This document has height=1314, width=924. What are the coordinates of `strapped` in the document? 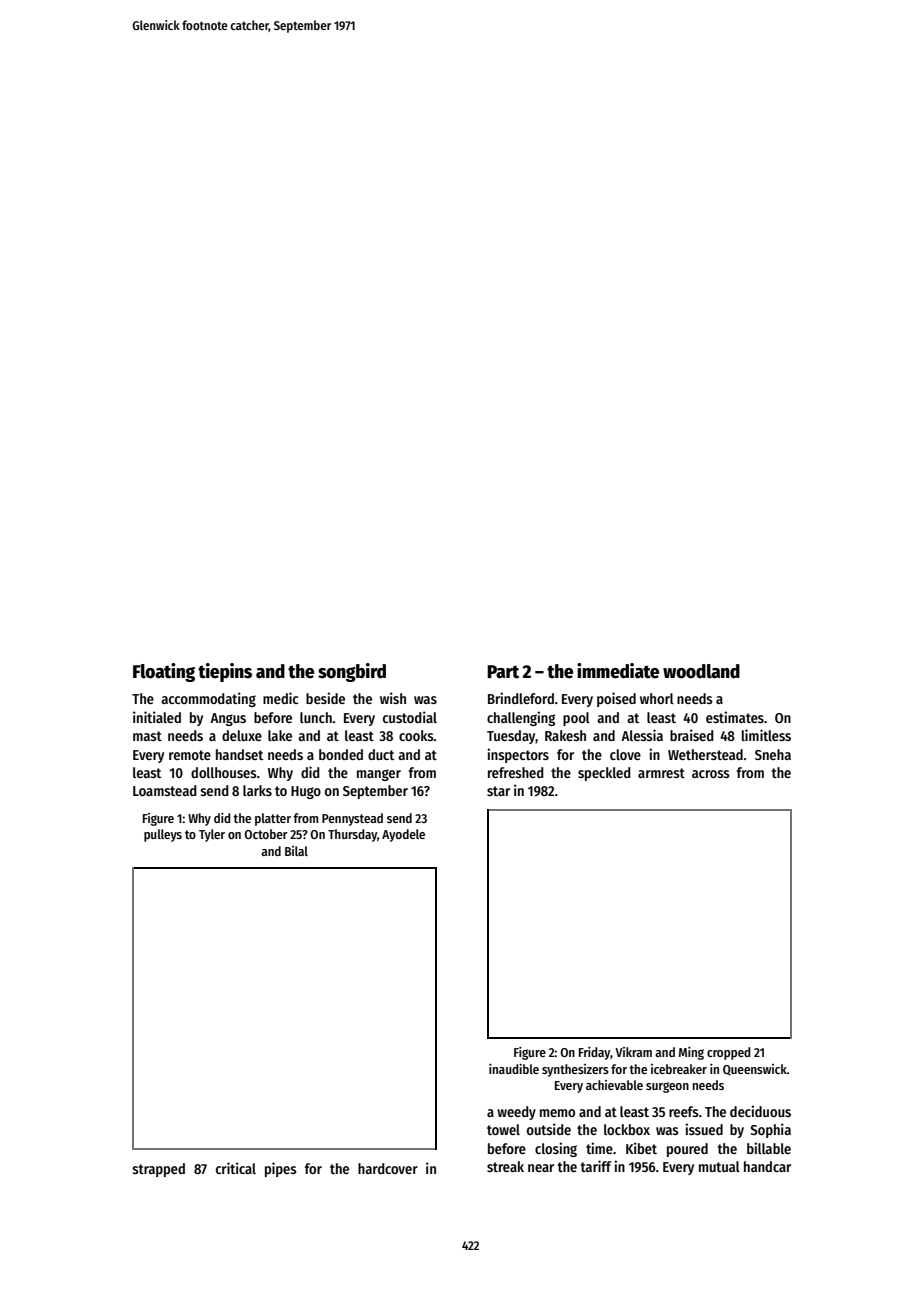 It's located at (158, 1170).
